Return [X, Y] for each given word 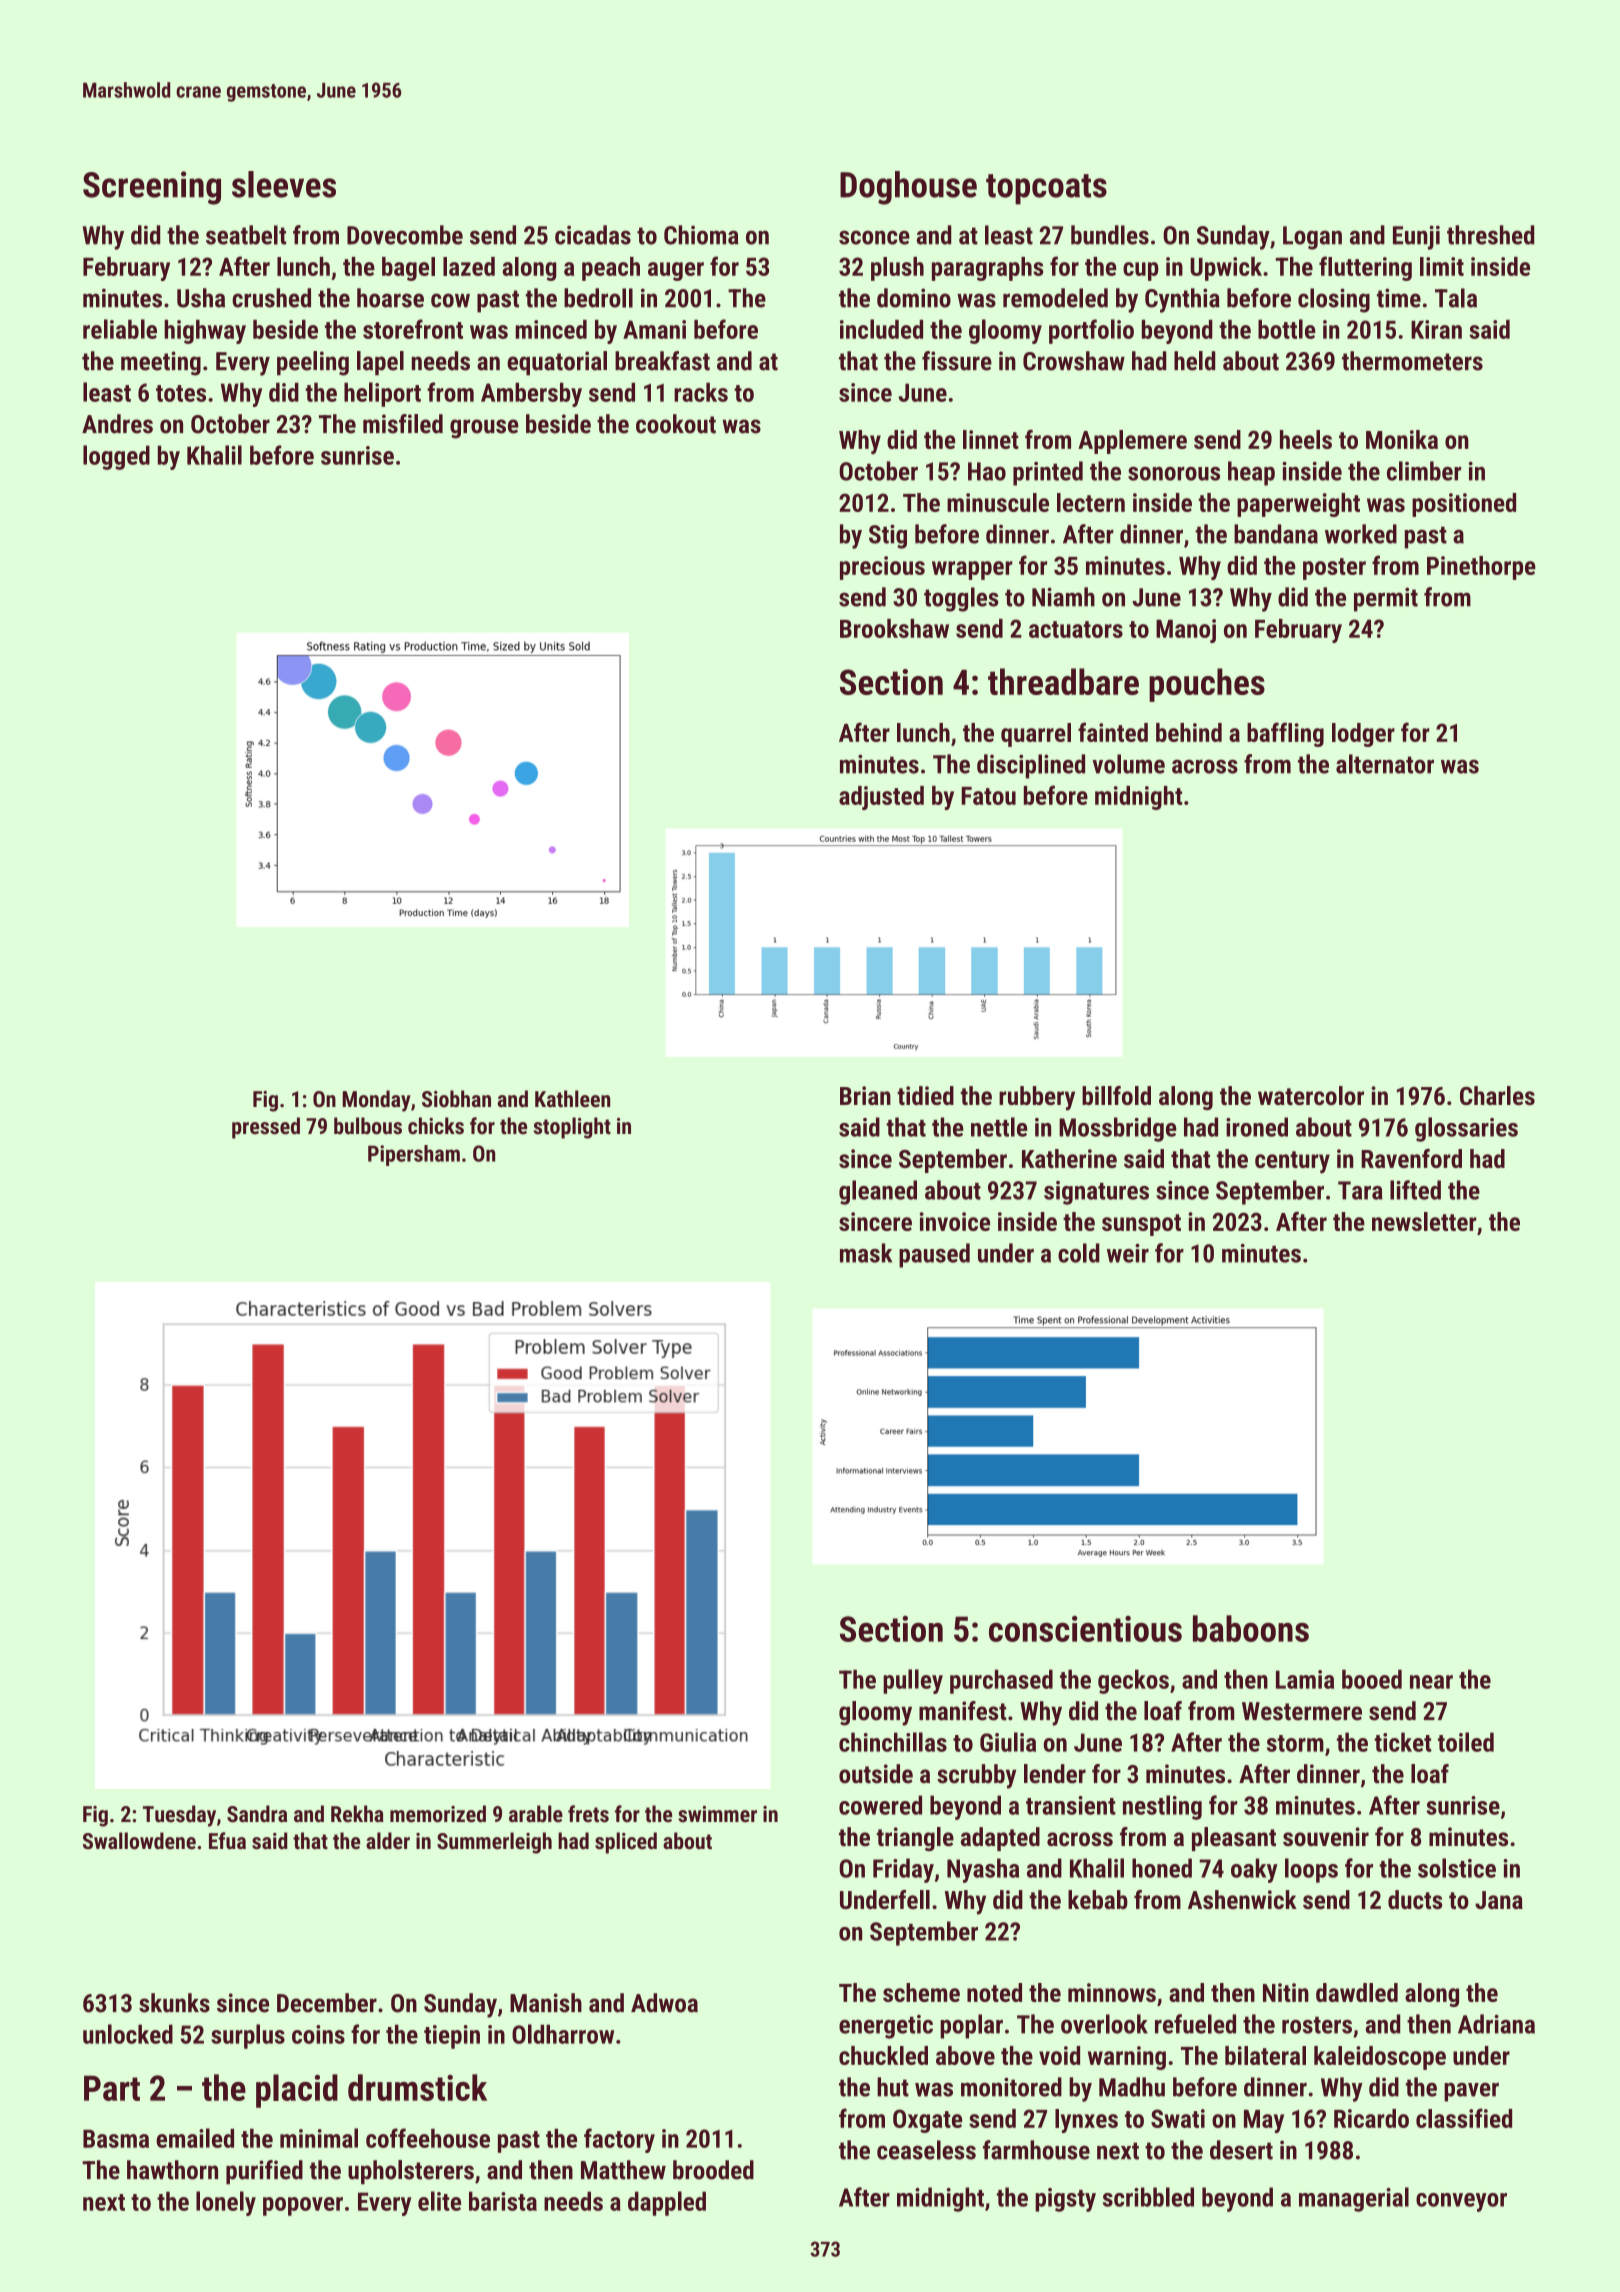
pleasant [1234, 1839]
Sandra [257, 1814]
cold [1079, 1253]
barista [503, 2201]
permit [1386, 599]
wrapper [972, 570]
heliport [382, 394]
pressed [266, 1128]
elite [439, 2201]
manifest [963, 1711]
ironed [1257, 1127]
